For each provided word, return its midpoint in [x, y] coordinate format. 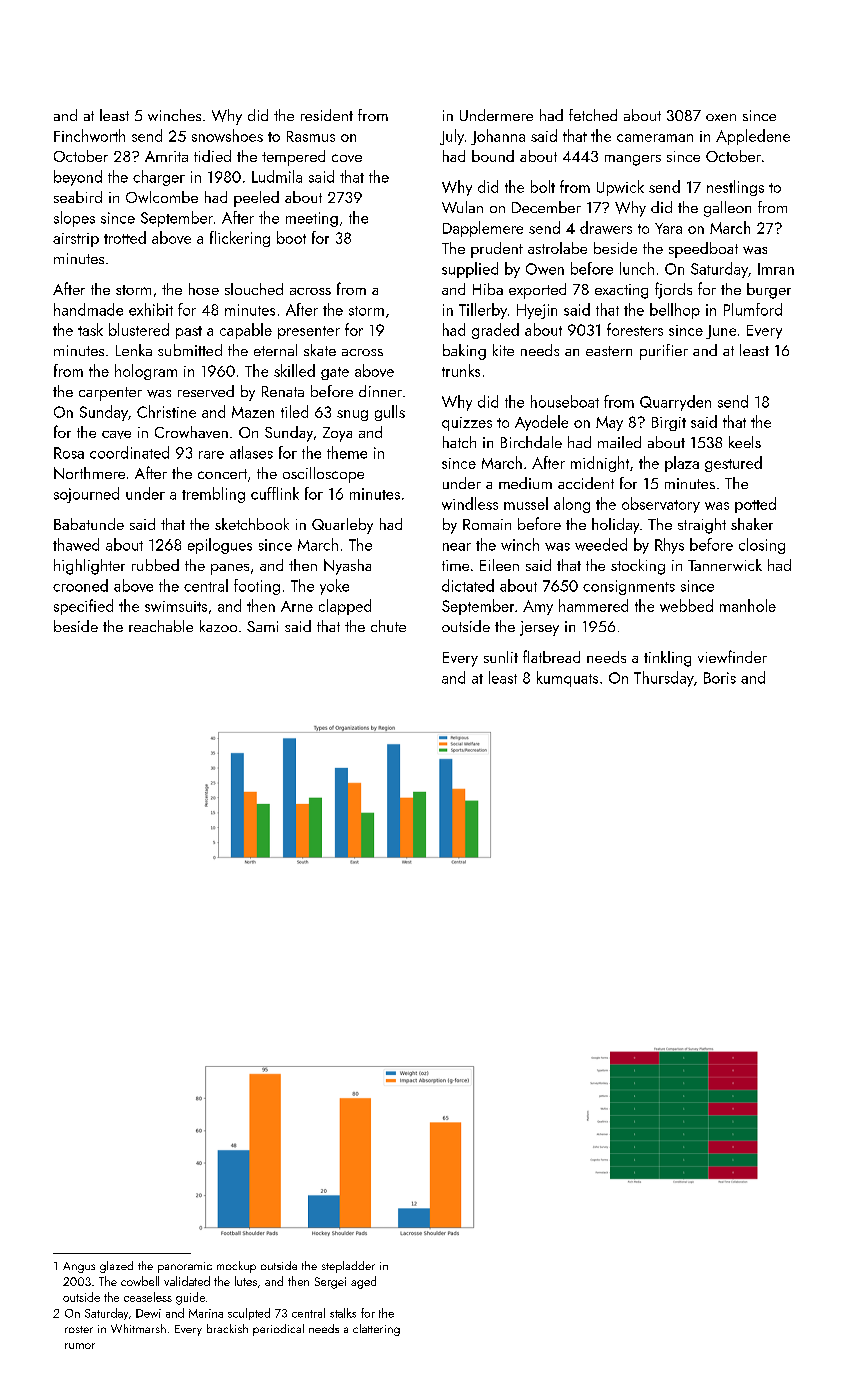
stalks [343, 1313]
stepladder [348, 1267]
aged [363, 1282]
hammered [593, 605]
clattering [376, 1330]
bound [493, 156]
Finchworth [89, 135]
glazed [116, 1267]
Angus [79, 1267]
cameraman [655, 138]
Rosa [69, 453]
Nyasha [347, 567]
